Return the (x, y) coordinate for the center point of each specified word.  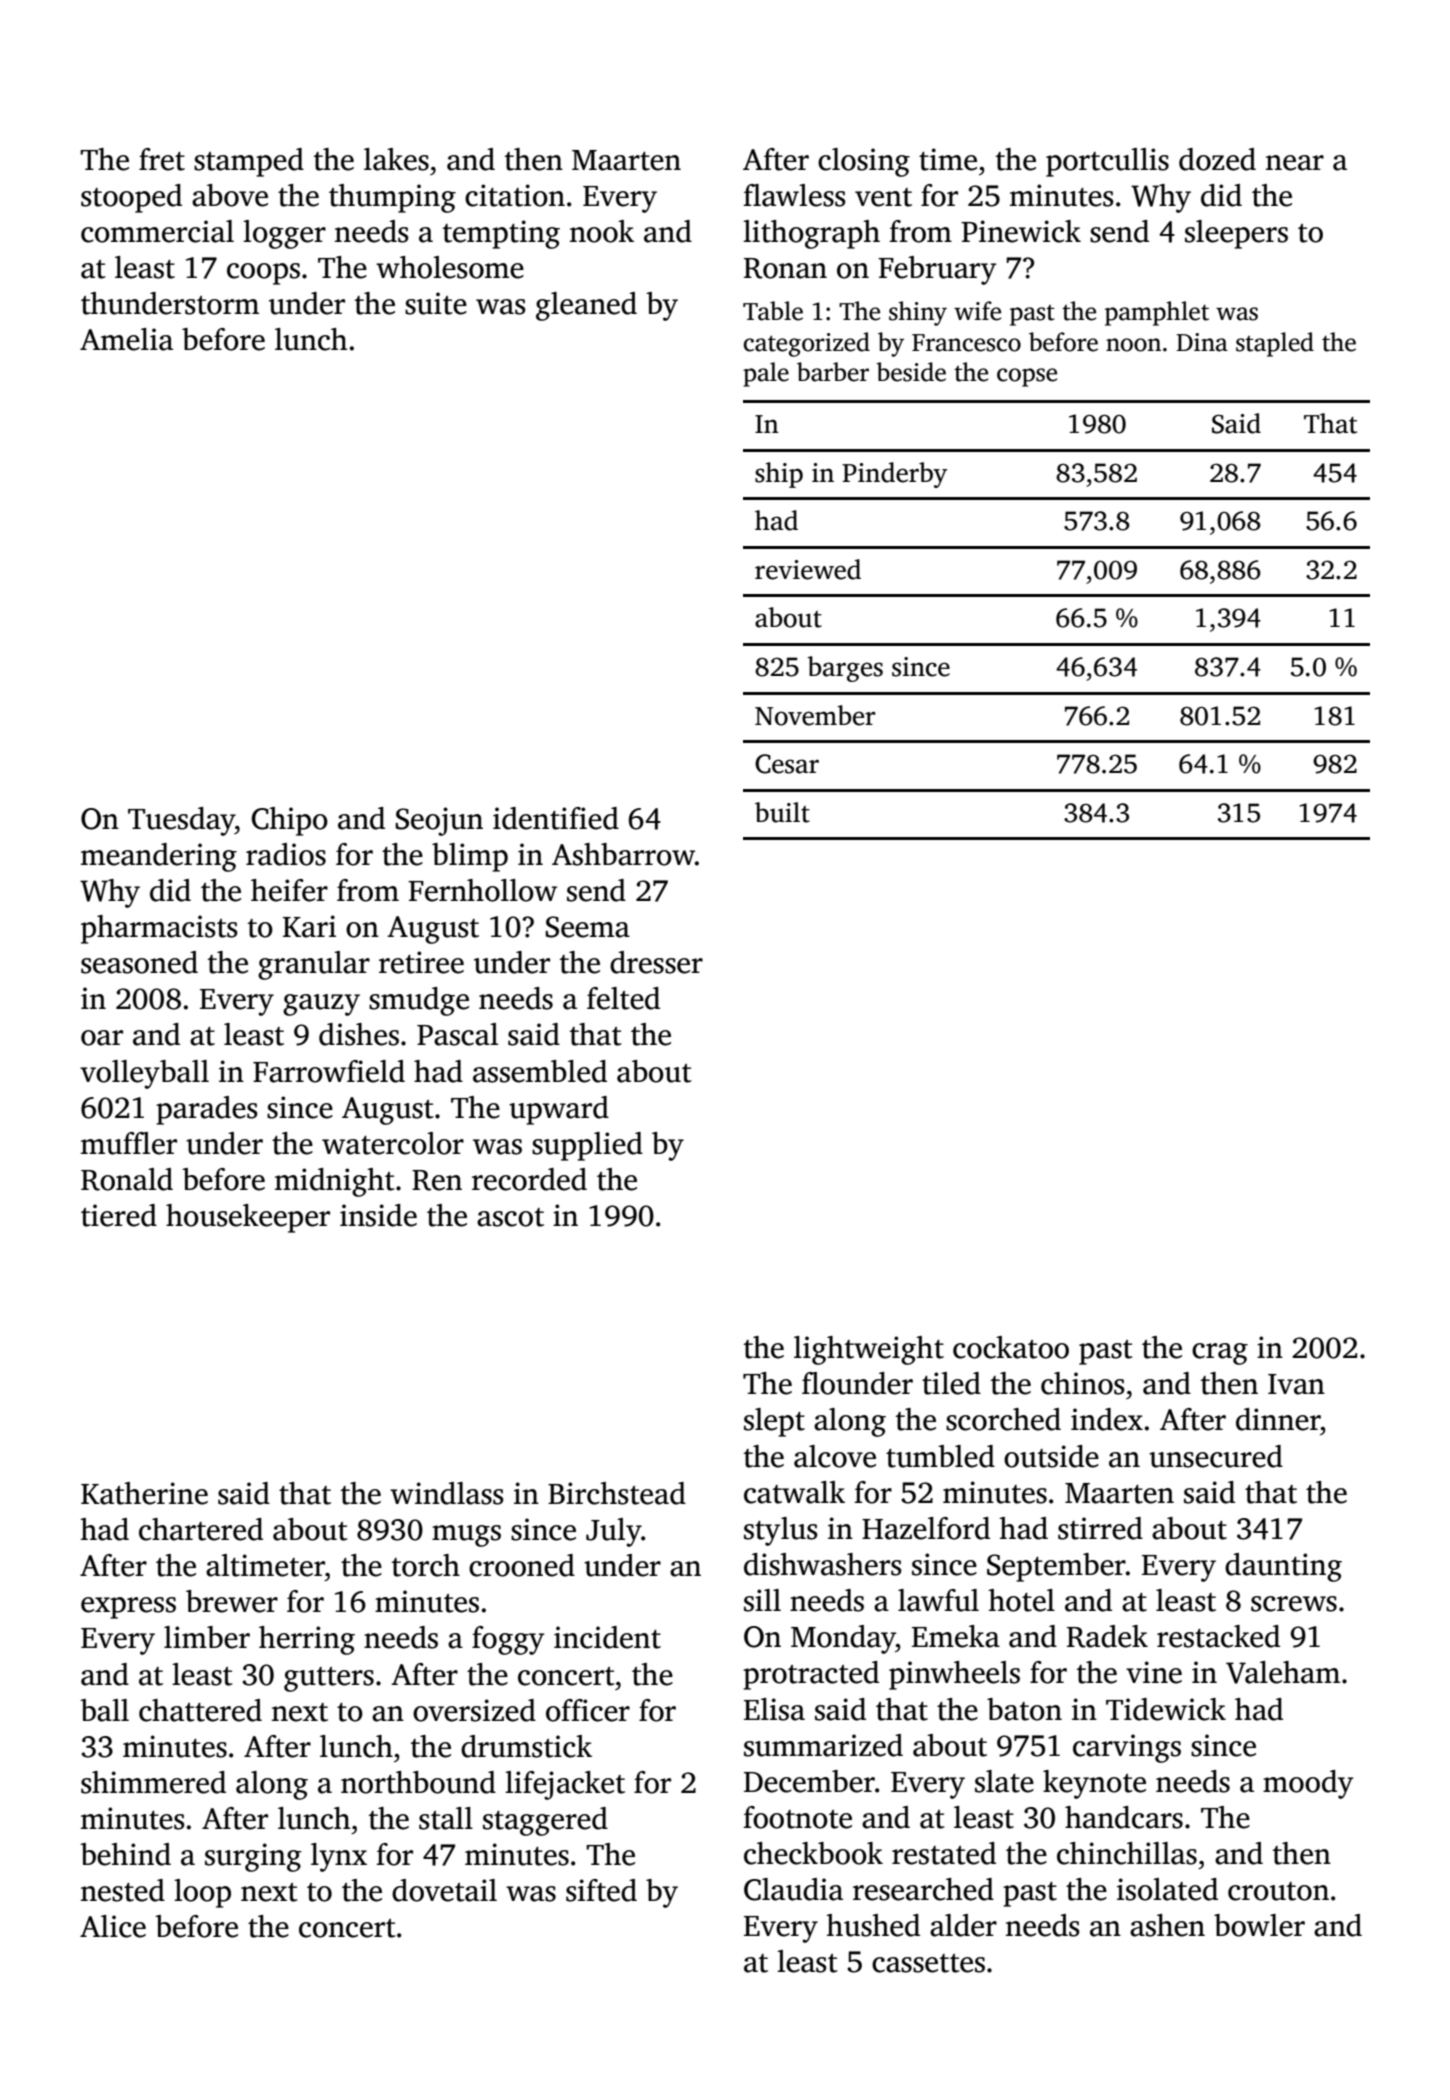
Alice (113, 1926)
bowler (1259, 1925)
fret (162, 159)
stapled (1275, 344)
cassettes (928, 1963)
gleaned (586, 306)
